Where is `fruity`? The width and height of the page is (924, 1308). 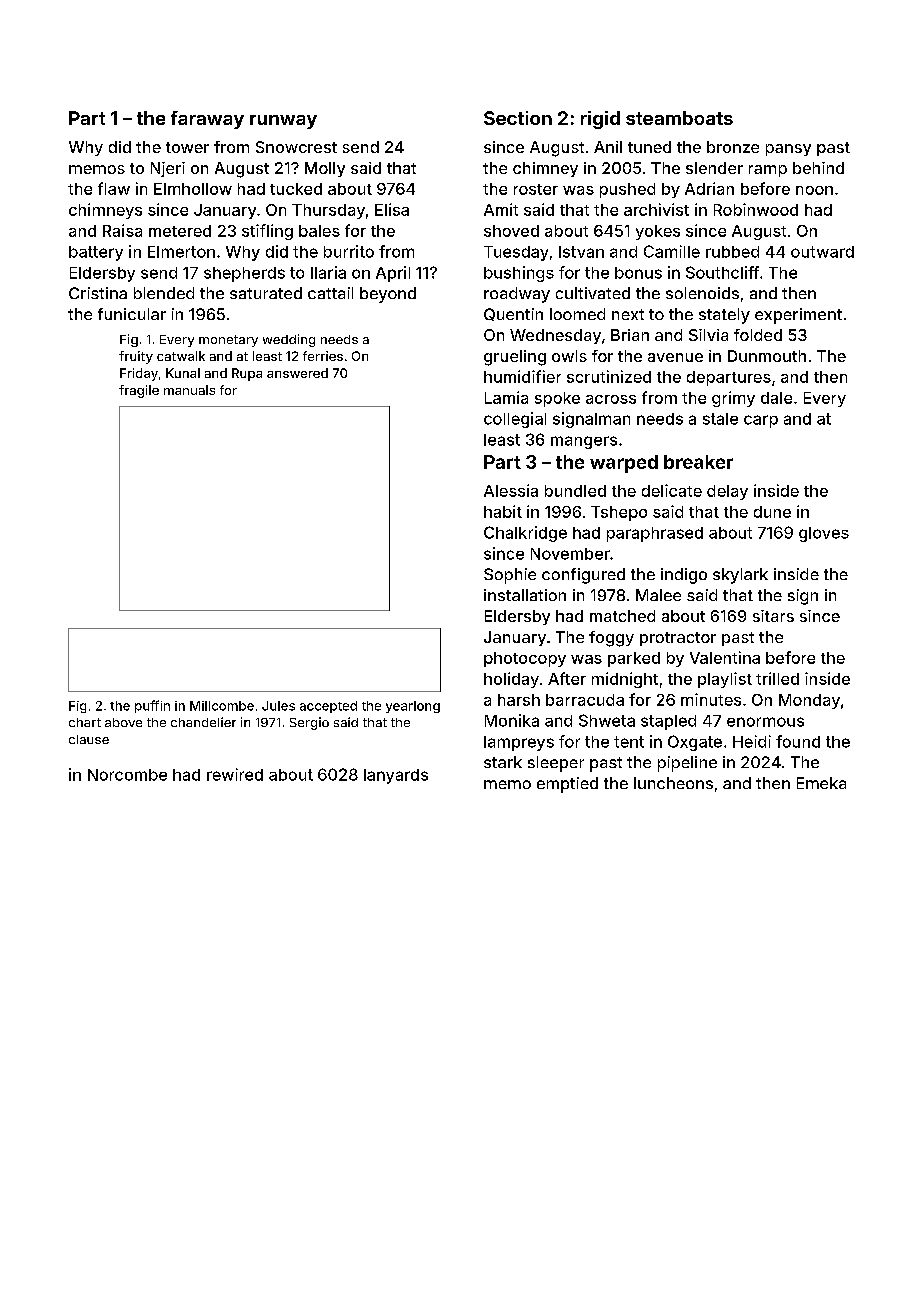 fruity is located at coordinates (136, 357).
